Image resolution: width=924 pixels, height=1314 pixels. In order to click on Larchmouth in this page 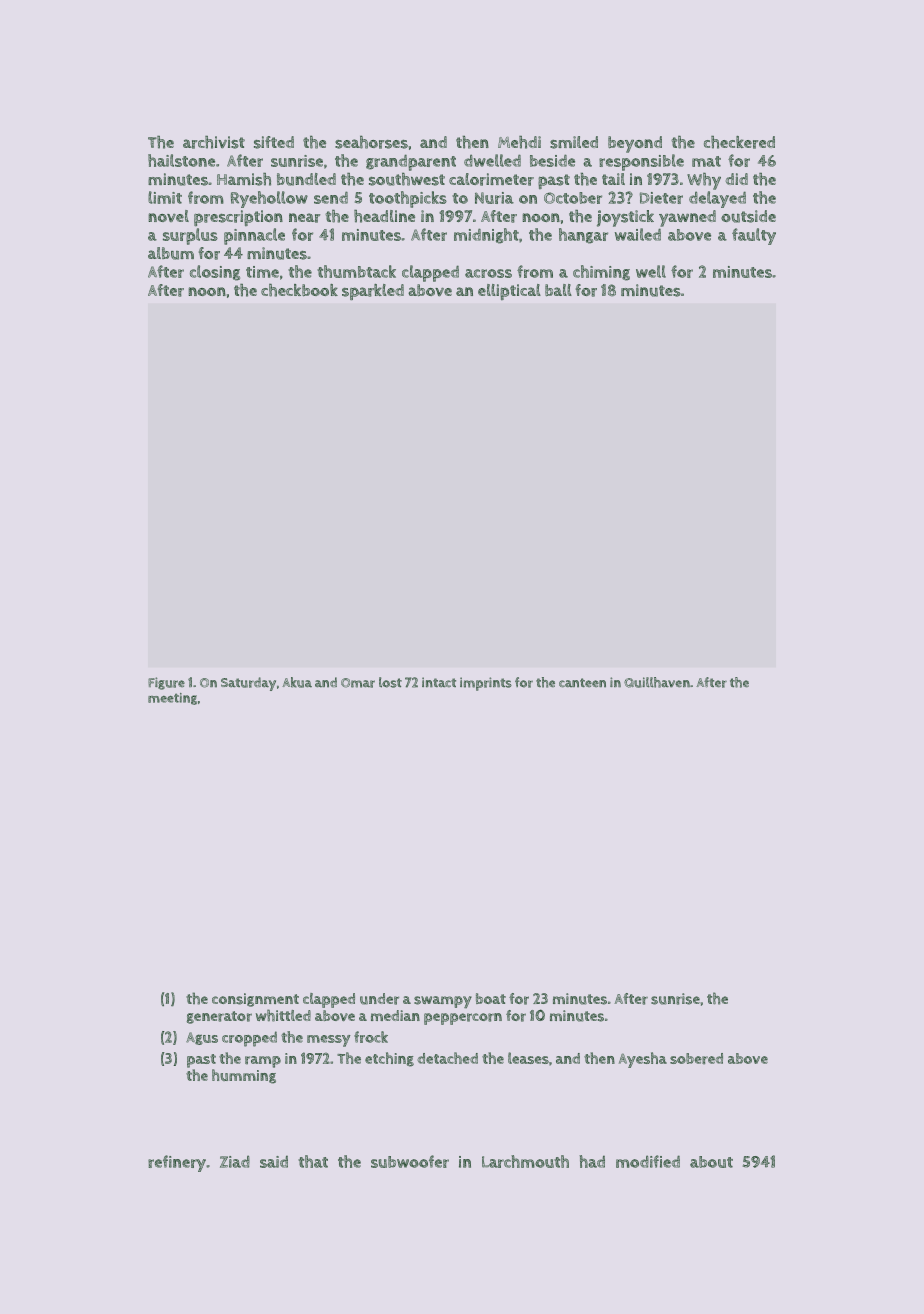, I will do `click(525, 1161)`.
